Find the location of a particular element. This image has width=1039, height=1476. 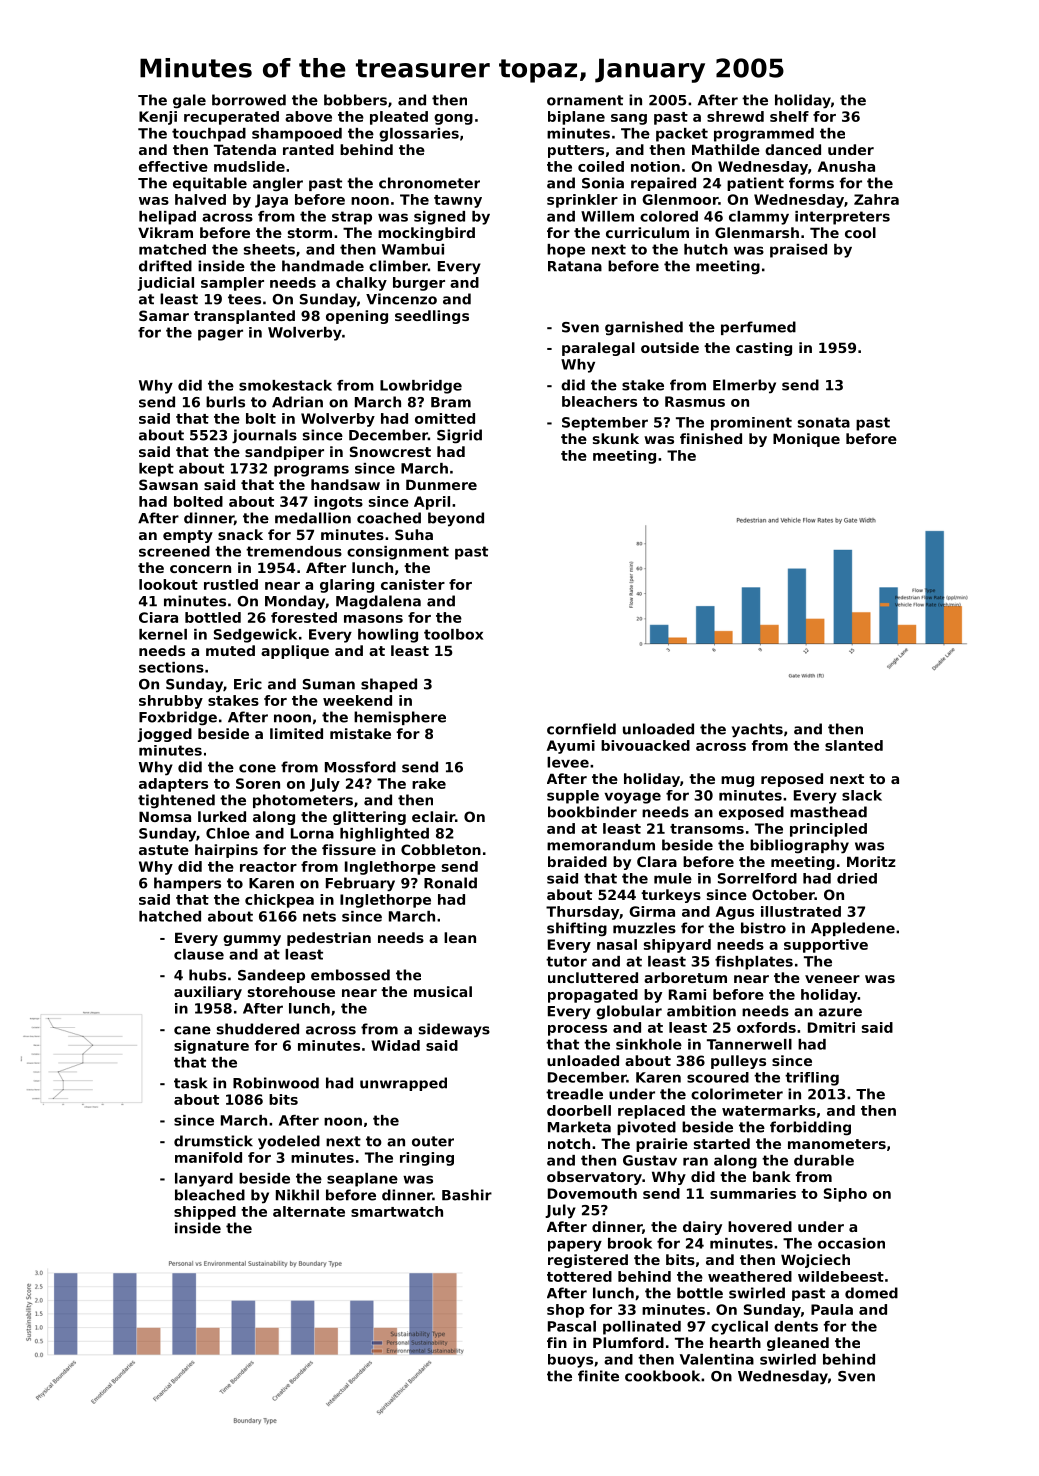

gale is located at coordinates (189, 101).
